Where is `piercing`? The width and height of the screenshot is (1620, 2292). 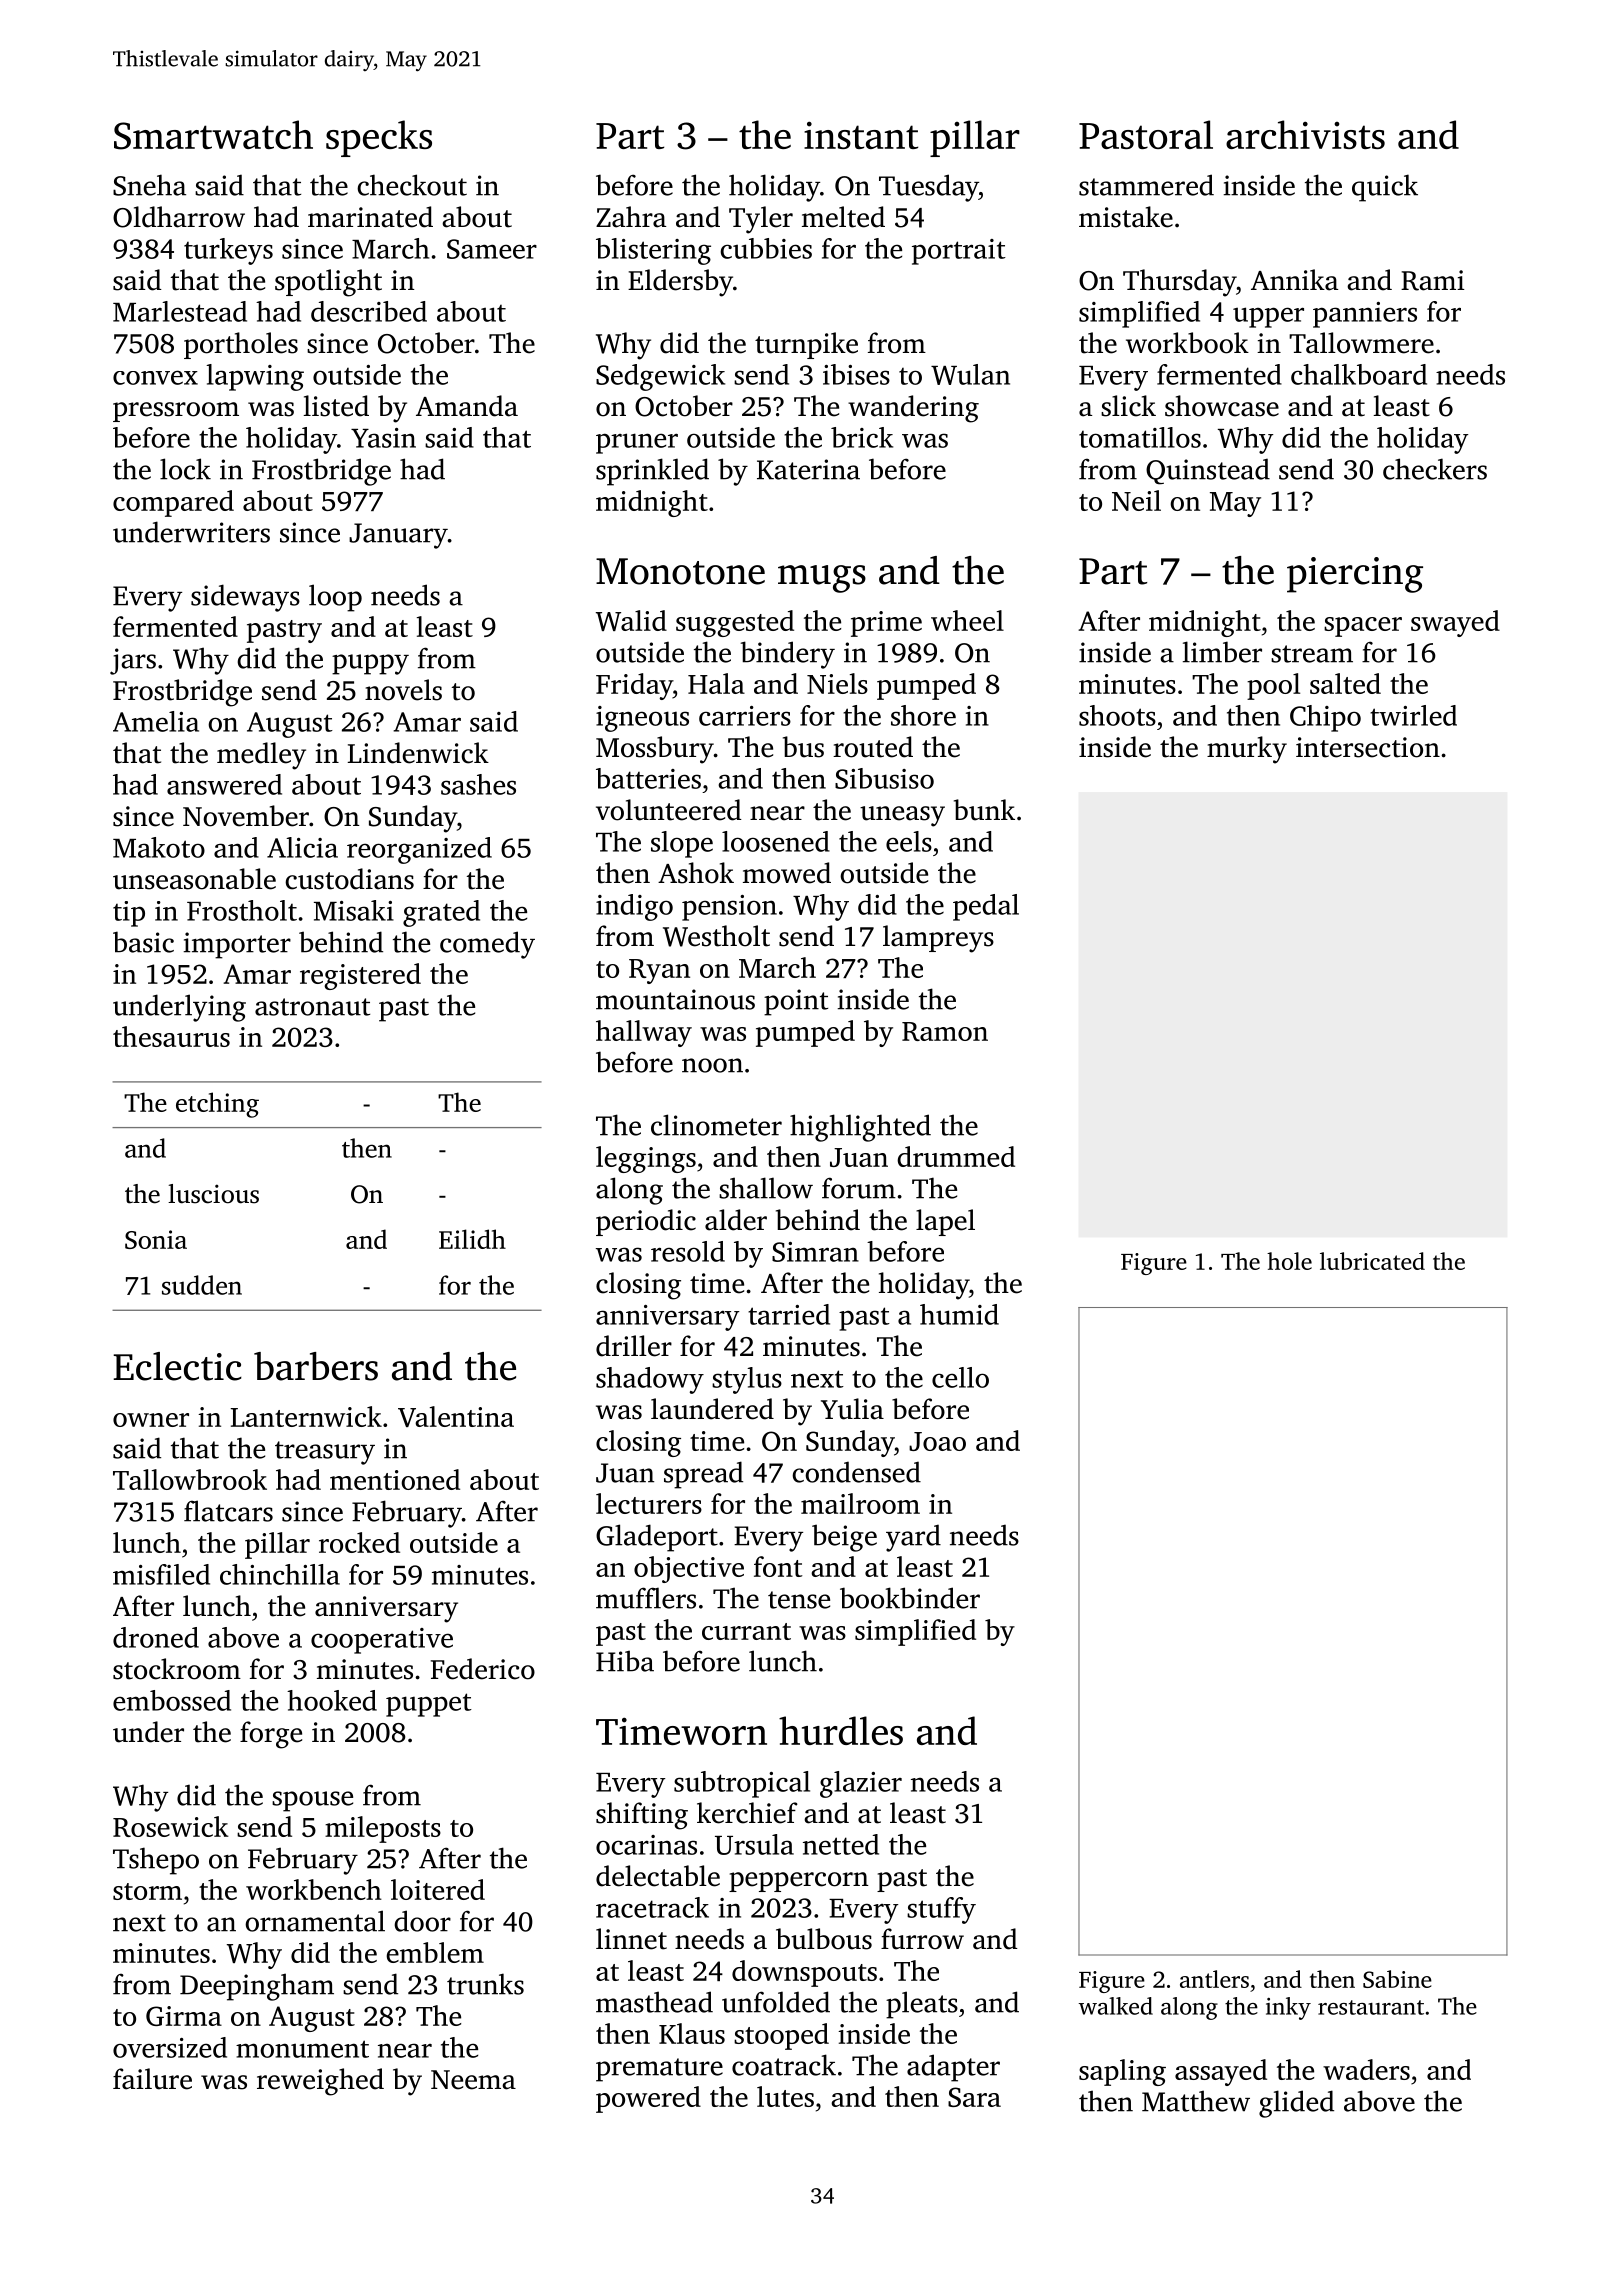
piercing is located at coordinates (1355, 575).
